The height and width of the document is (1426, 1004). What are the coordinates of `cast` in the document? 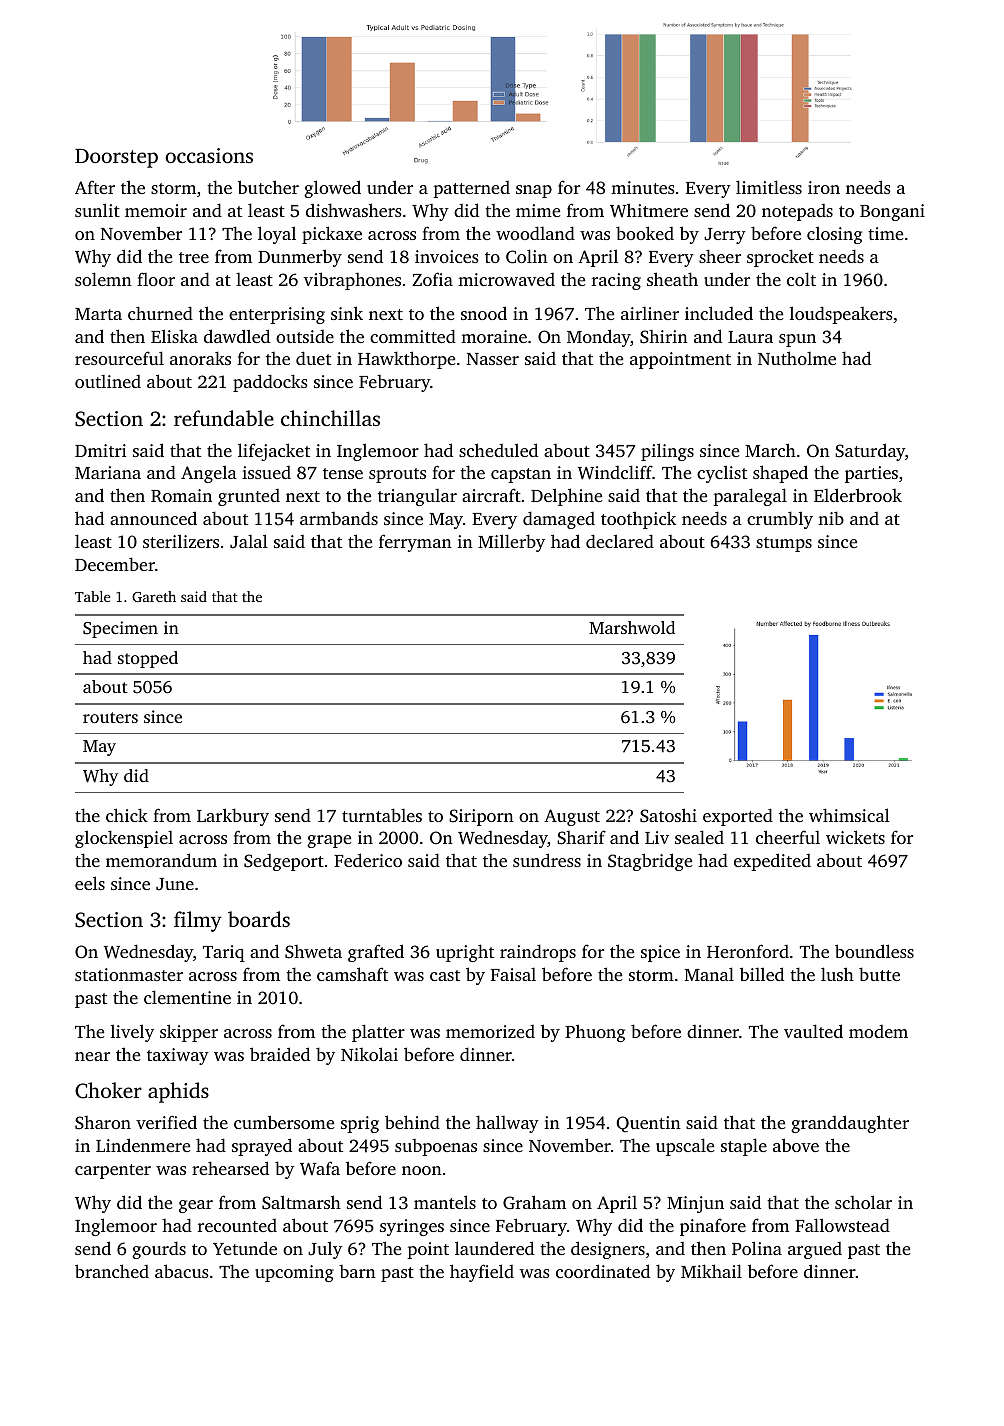 It's located at (445, 975).
